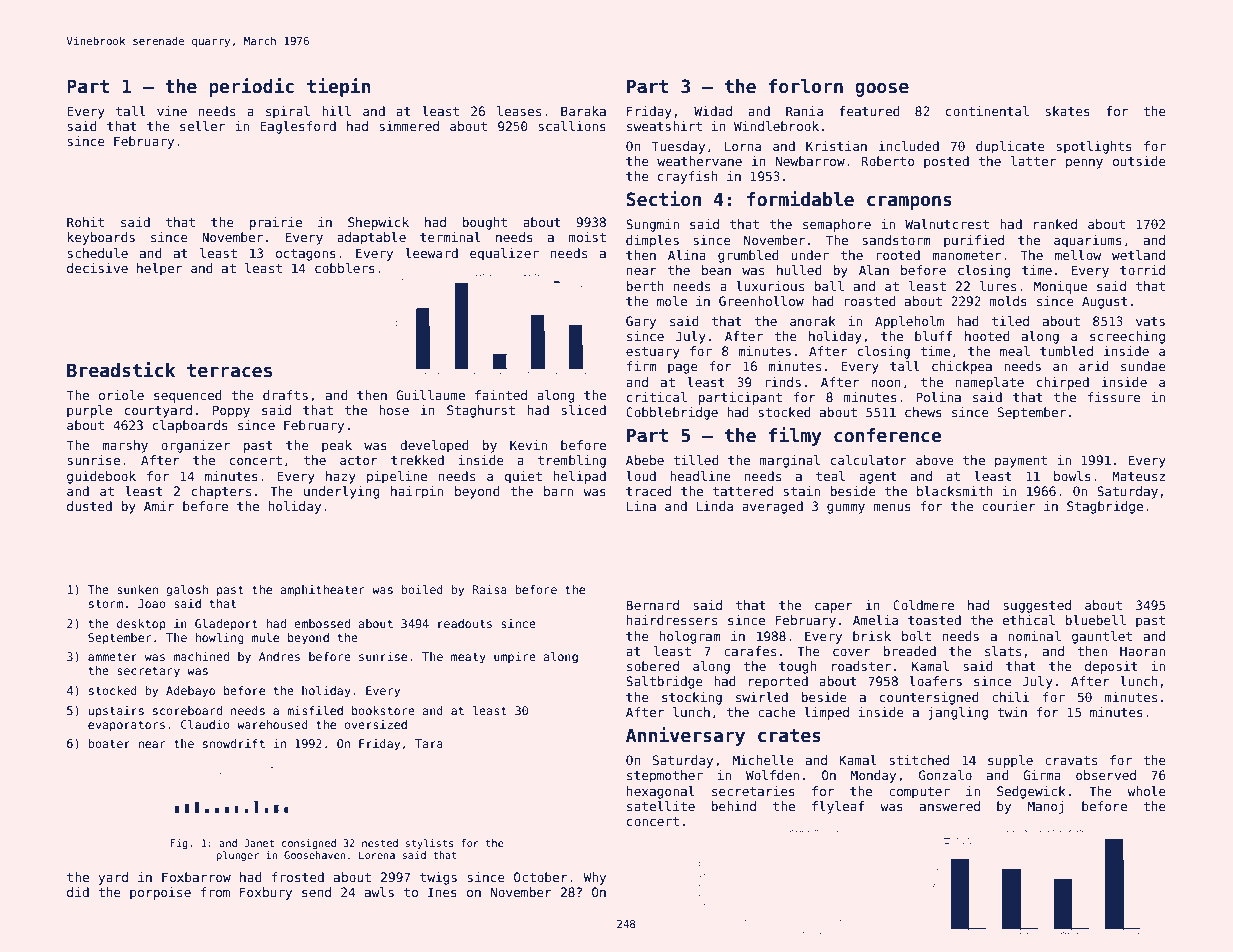  Describe the element at coordinates (1067, 111) in the screenshot. I see `skates` at that location.
